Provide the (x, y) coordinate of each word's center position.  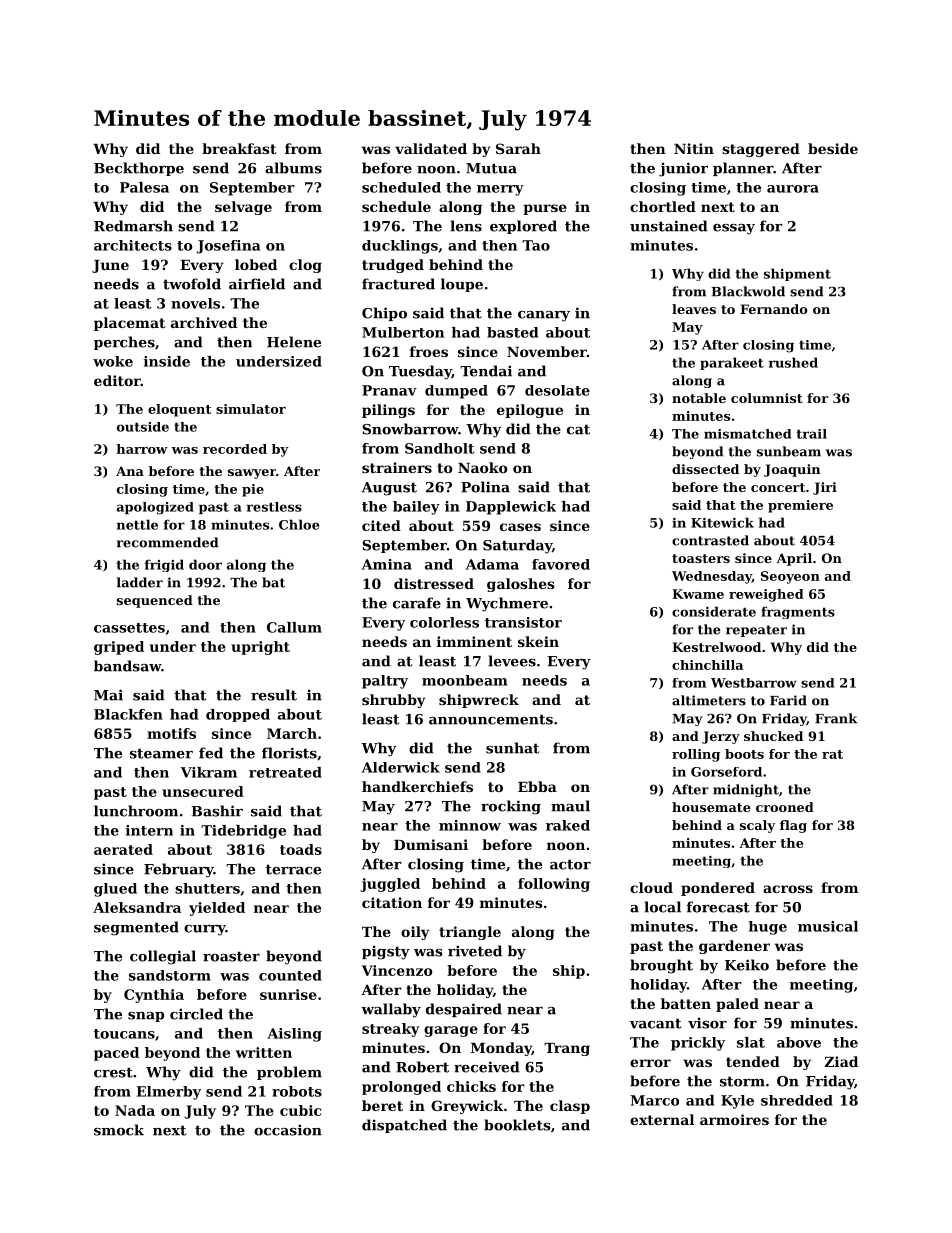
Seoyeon (790, 577)
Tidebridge (243, 832)
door (205, 564)
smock (119, 1130)
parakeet (732, 363)
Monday (501, 1049)
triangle (470, 933)
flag (793, 826)
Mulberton (403, 332)
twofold (192, 284)
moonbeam (465, 680)
